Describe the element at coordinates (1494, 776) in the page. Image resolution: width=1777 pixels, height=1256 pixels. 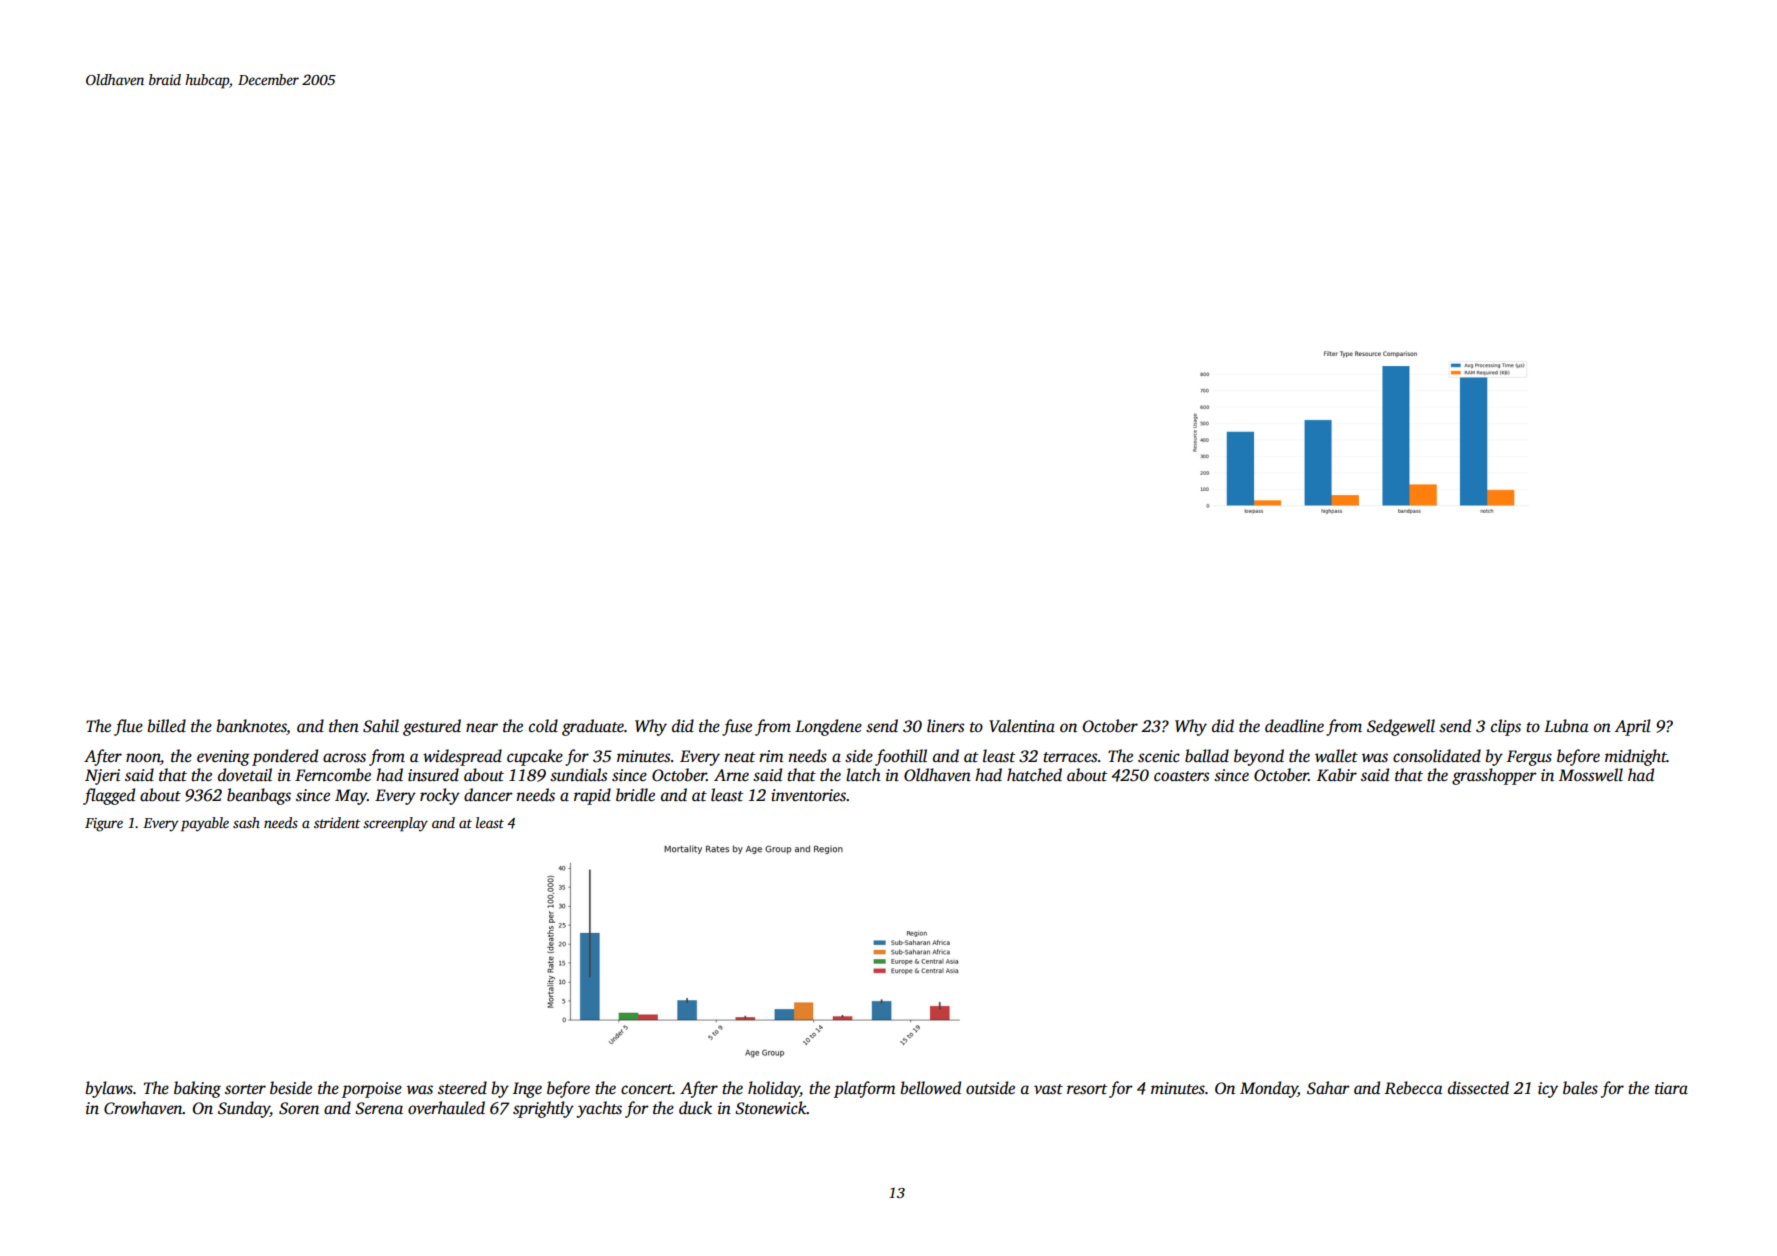
I see `grasshopper` at that location.
